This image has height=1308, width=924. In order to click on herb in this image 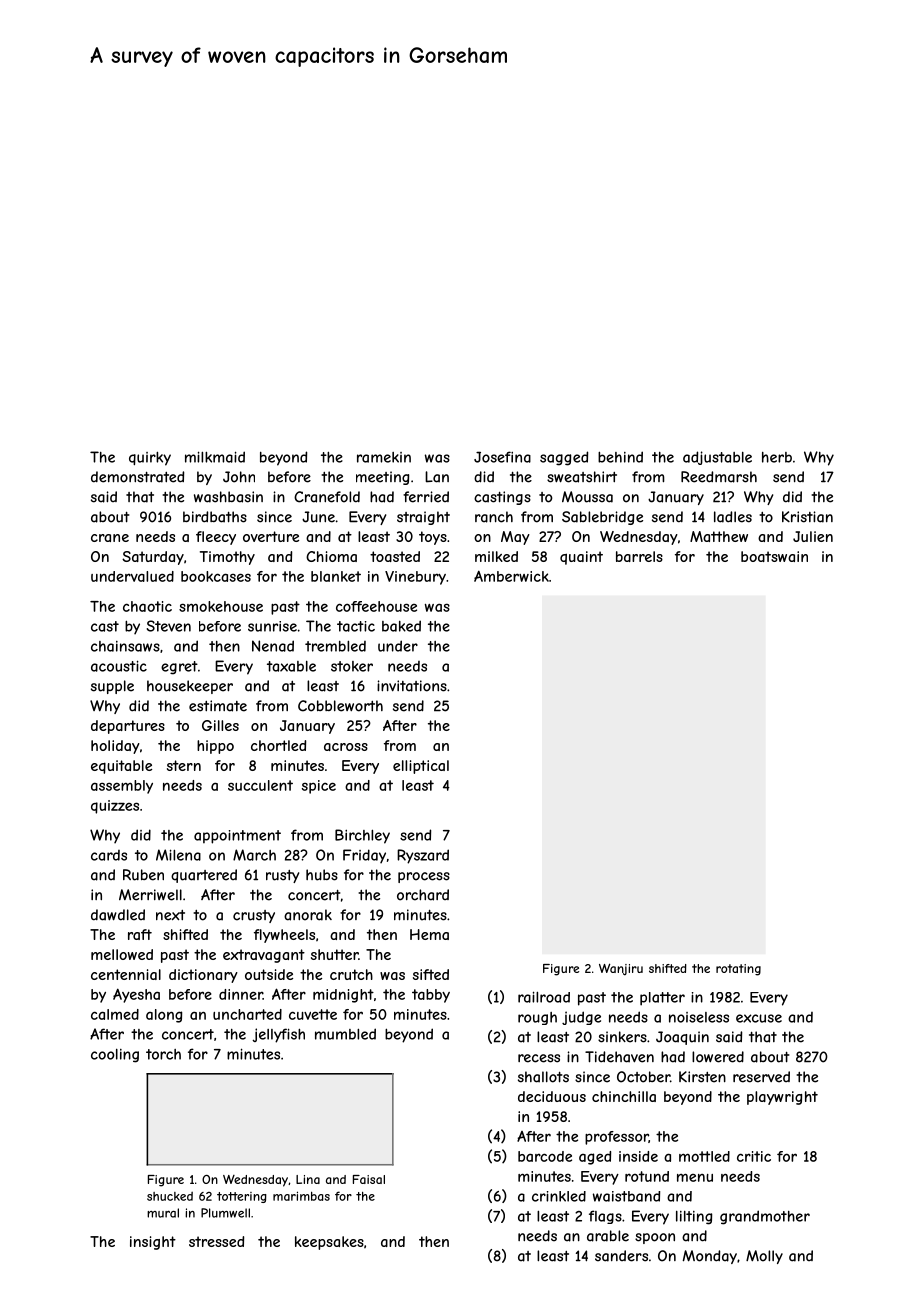, I will do `click(777, 457)`.
